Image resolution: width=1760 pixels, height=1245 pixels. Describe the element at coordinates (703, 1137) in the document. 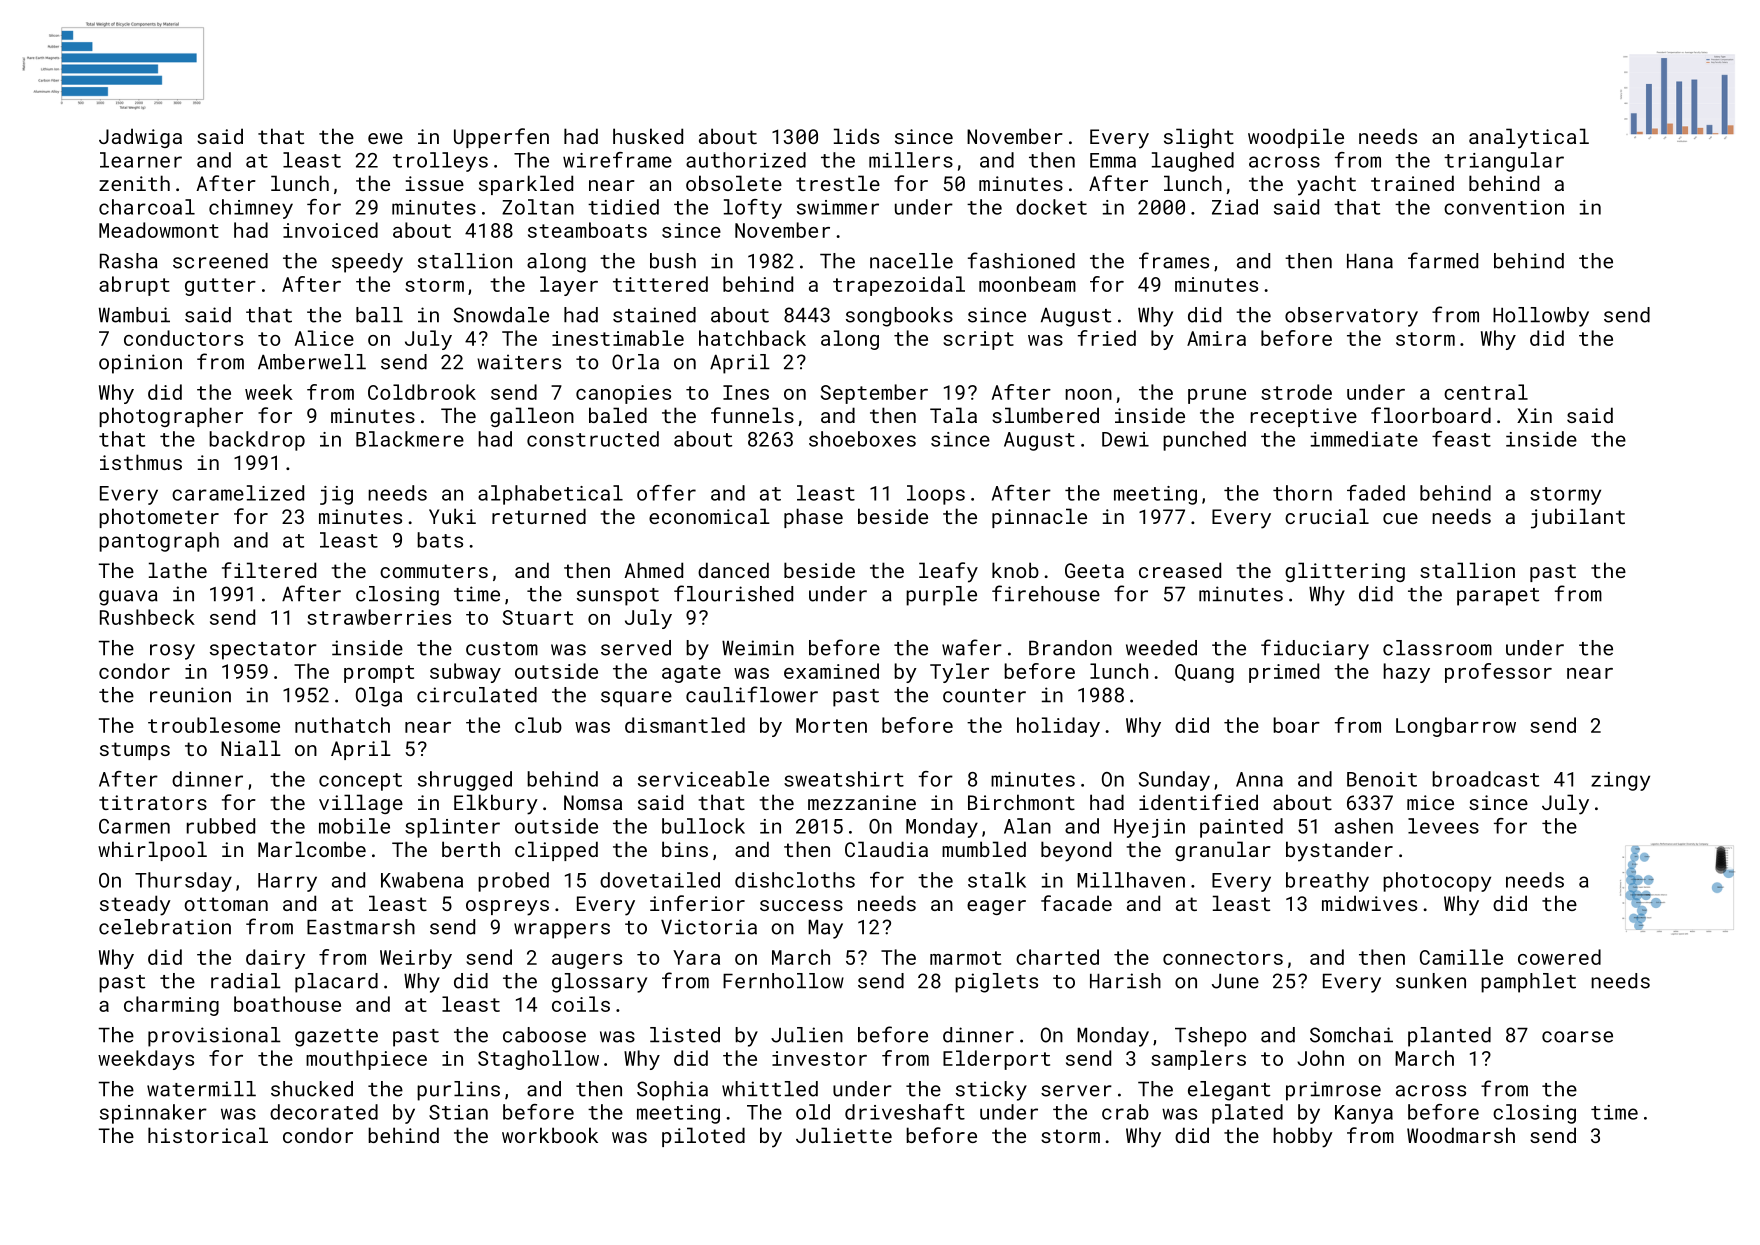

I see `piloted` at that location.
